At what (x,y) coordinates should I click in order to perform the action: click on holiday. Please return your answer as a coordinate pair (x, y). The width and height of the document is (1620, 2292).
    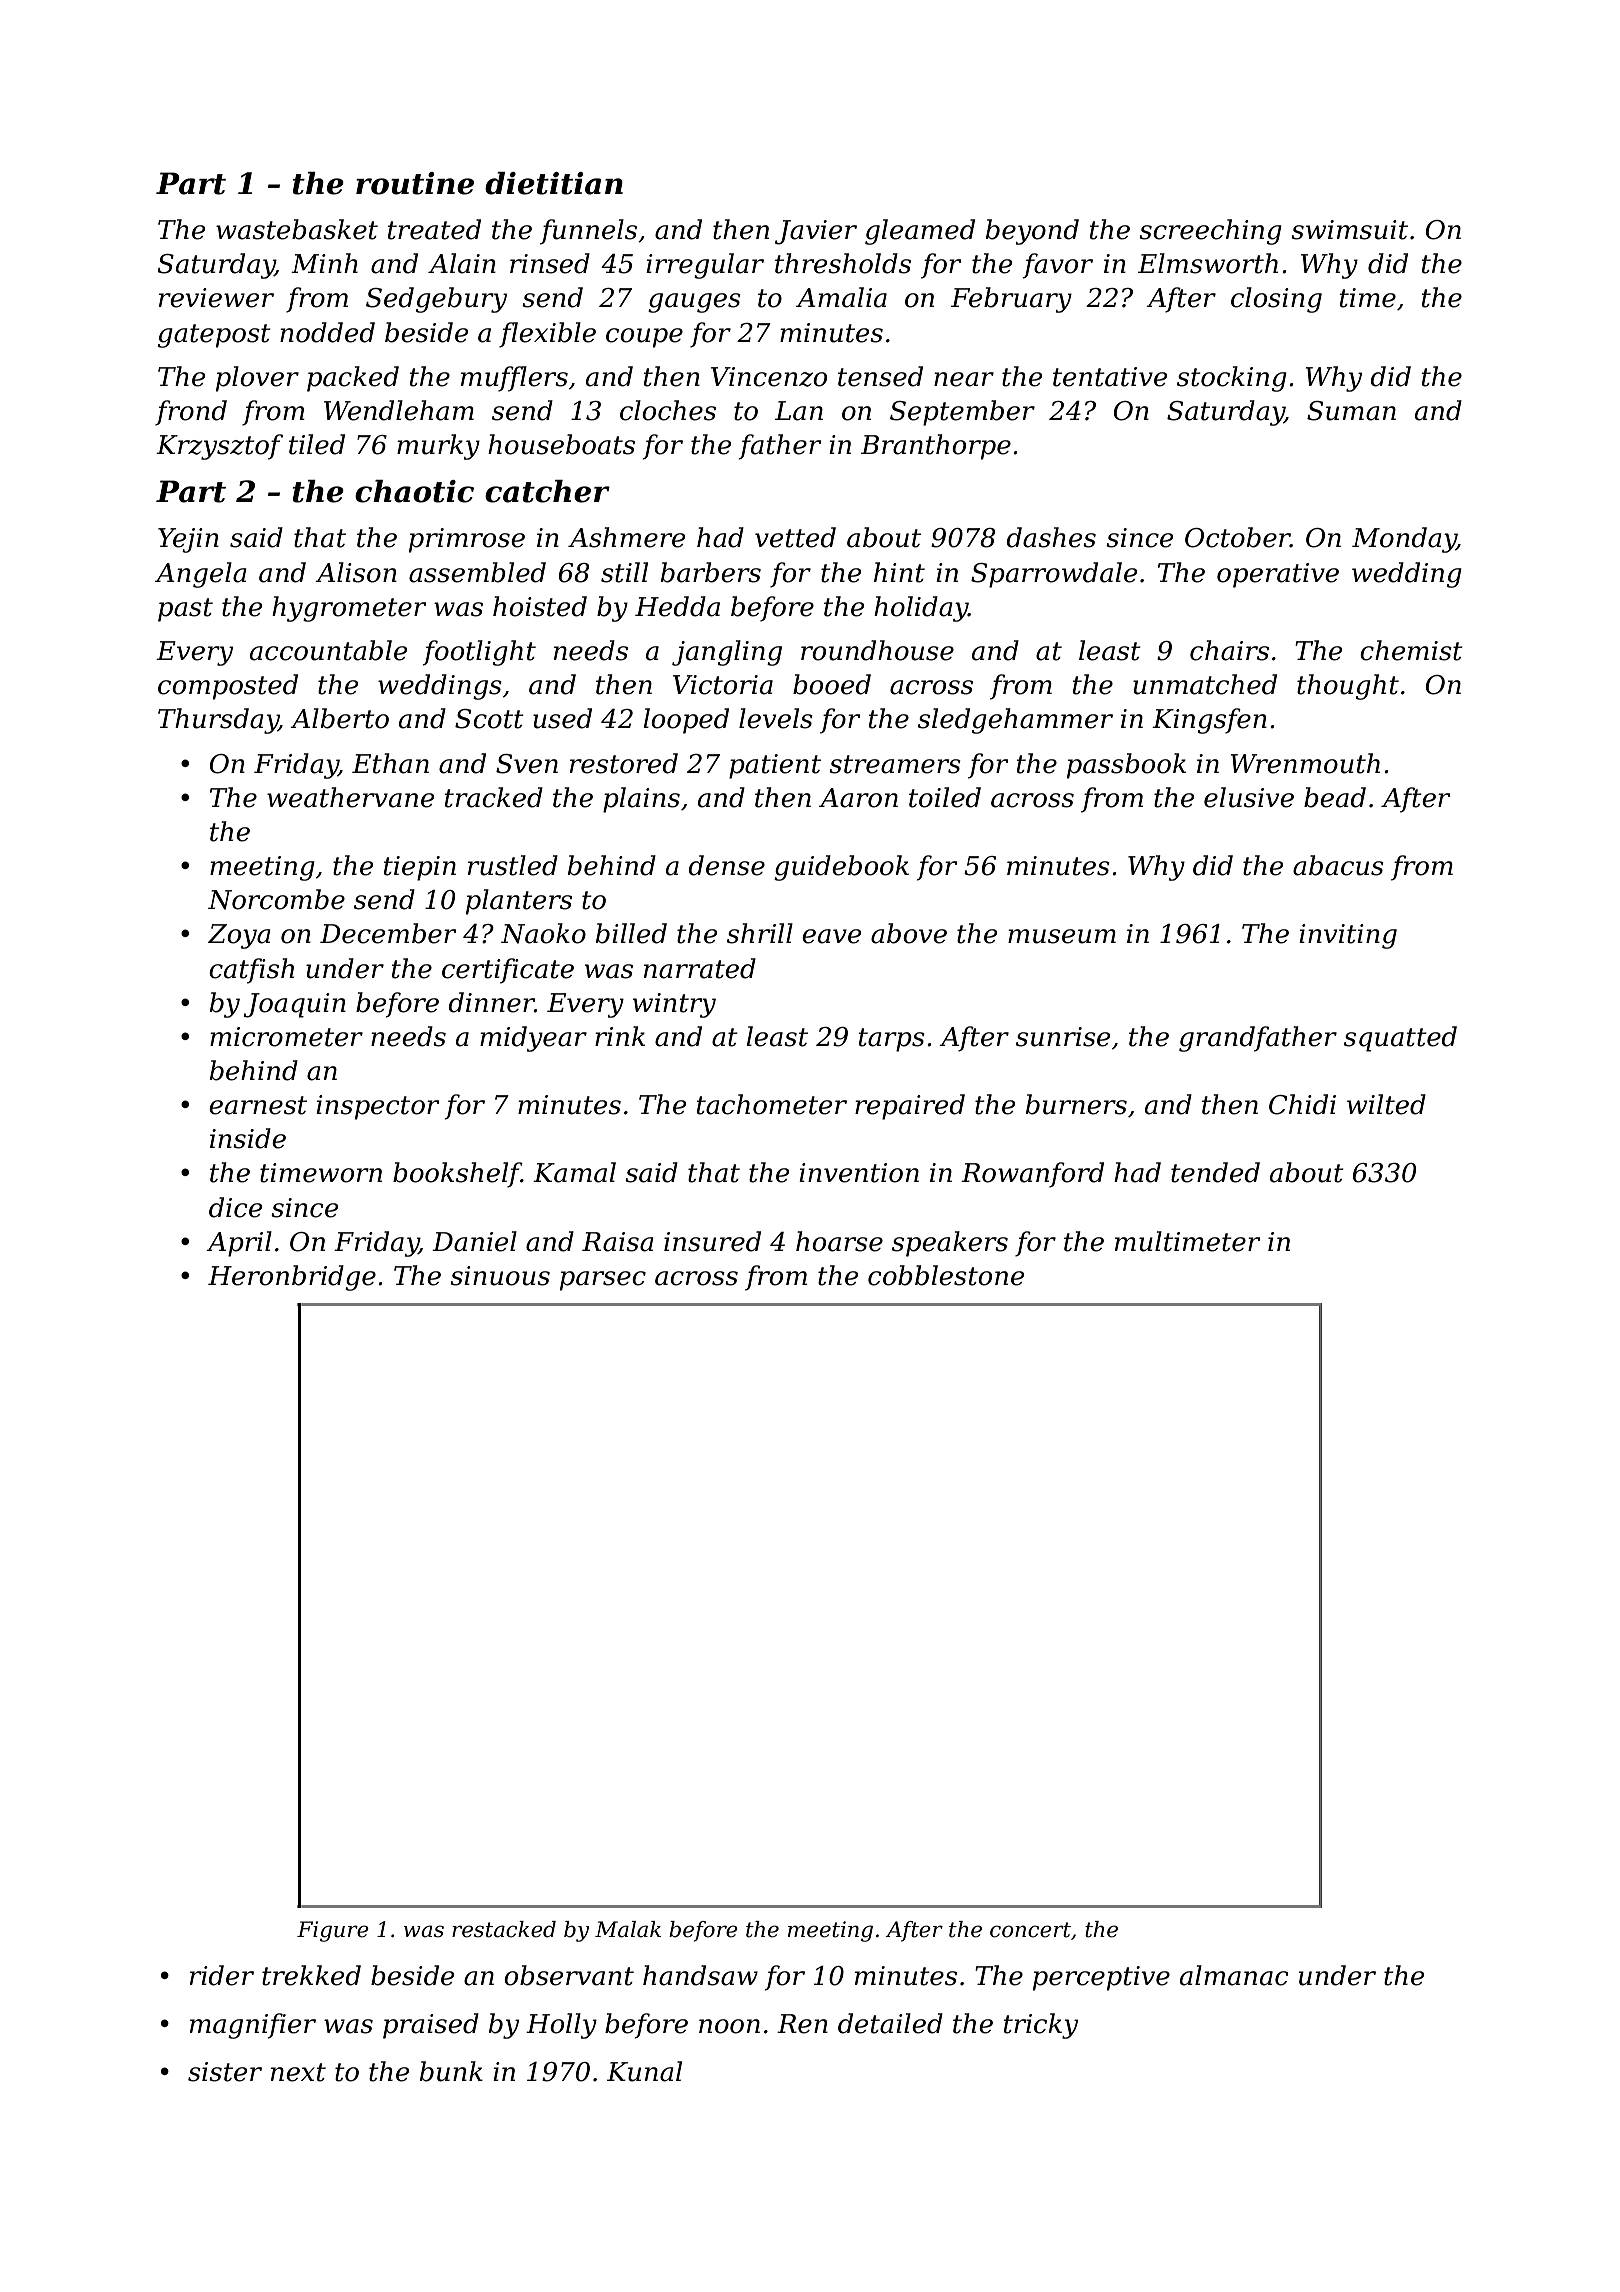
    Looking at the image, I should click on (921, 609).
